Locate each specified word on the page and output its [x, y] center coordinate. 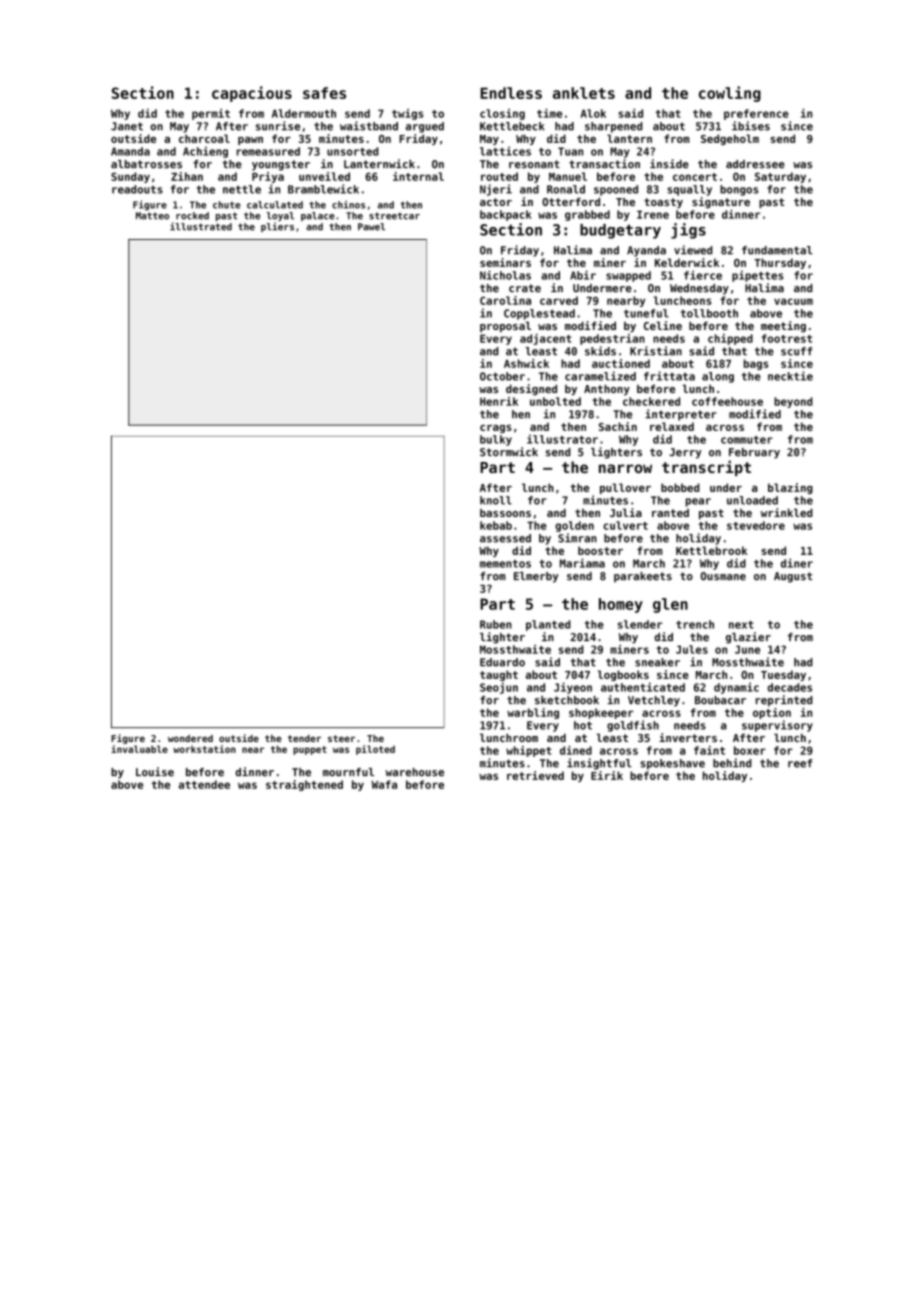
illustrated [201, 226]
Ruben [496, 624]
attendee [204, 784]
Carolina [505, 300]
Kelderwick [687, 262]
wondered [190, 738]
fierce [703, 275]
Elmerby [536, 577]
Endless [511, 93]
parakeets [643, 577]
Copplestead [539, 314]
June [747, 649]
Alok [593, 113]
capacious [252, 94]
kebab [496, 525]
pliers [277, 227]
